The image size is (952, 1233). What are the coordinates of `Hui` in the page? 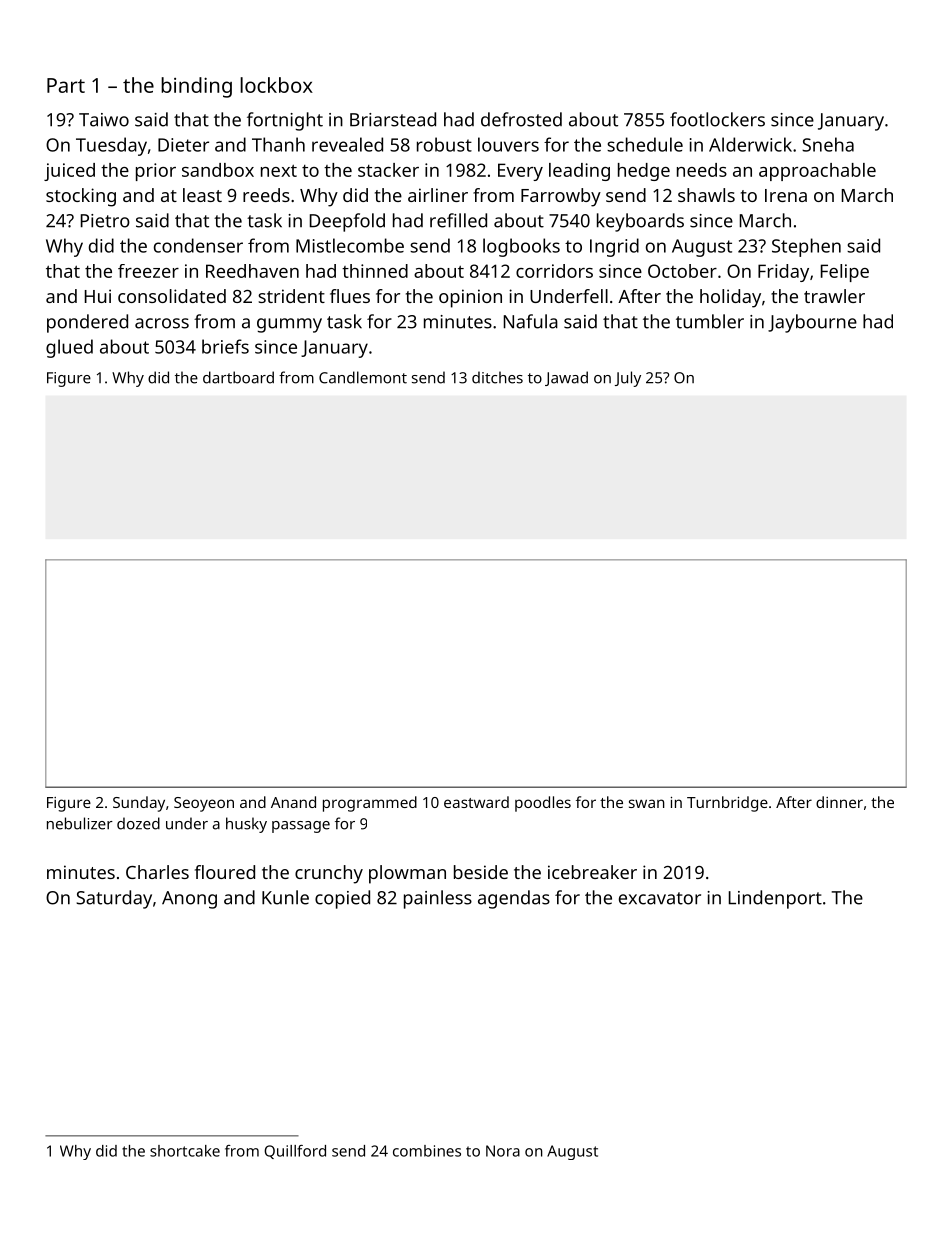 It's located at (98, 296).
